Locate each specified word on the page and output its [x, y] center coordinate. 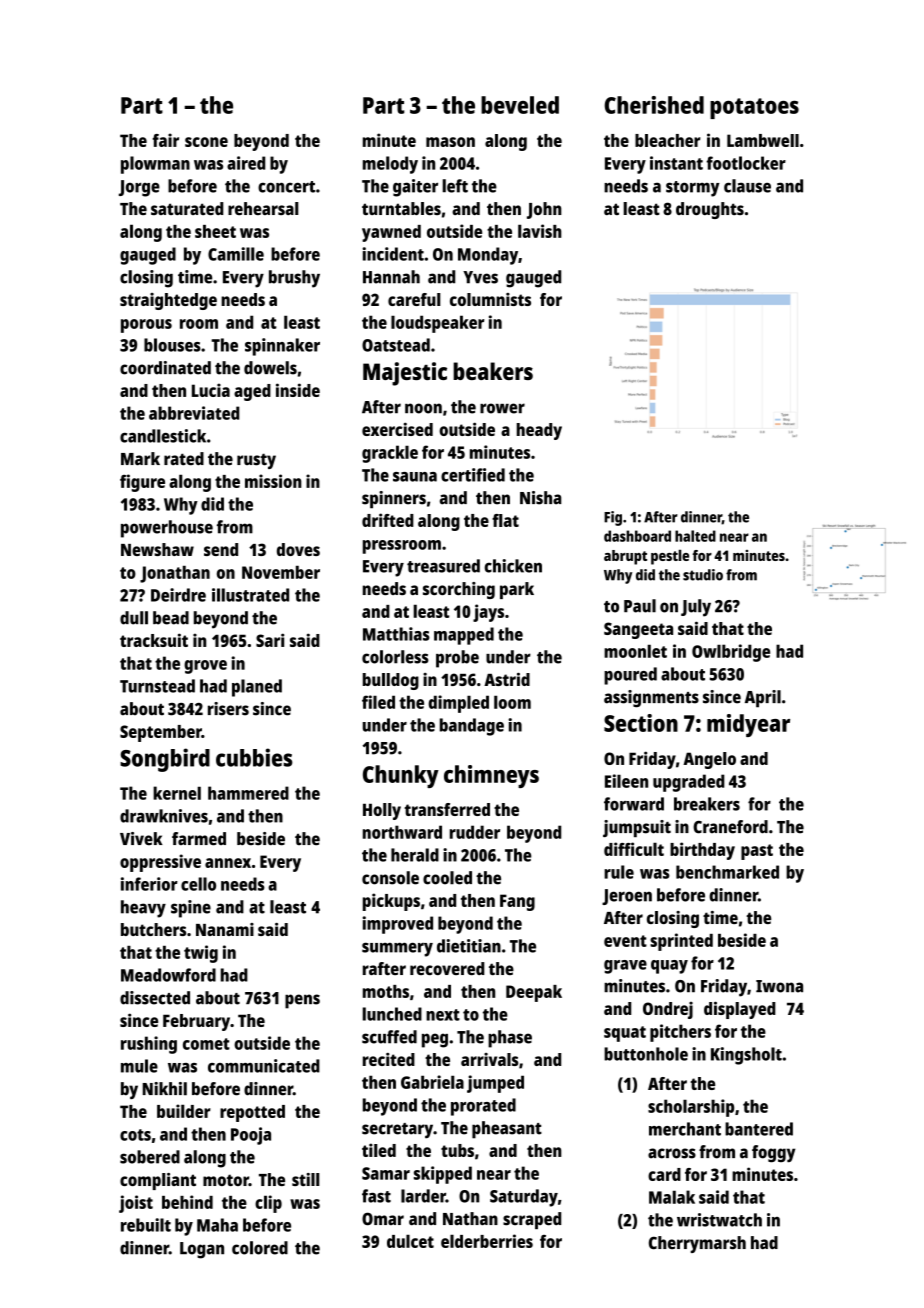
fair [166, 140]
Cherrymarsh [697, 1244]
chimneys [491, 776]
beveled [520, 105]
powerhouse [167, 529]
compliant [158, 1181]
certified [473, 475]
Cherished [654, 105]
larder [423, 1196]
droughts [710, 210]
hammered [248, 793]
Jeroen [627, 897]
